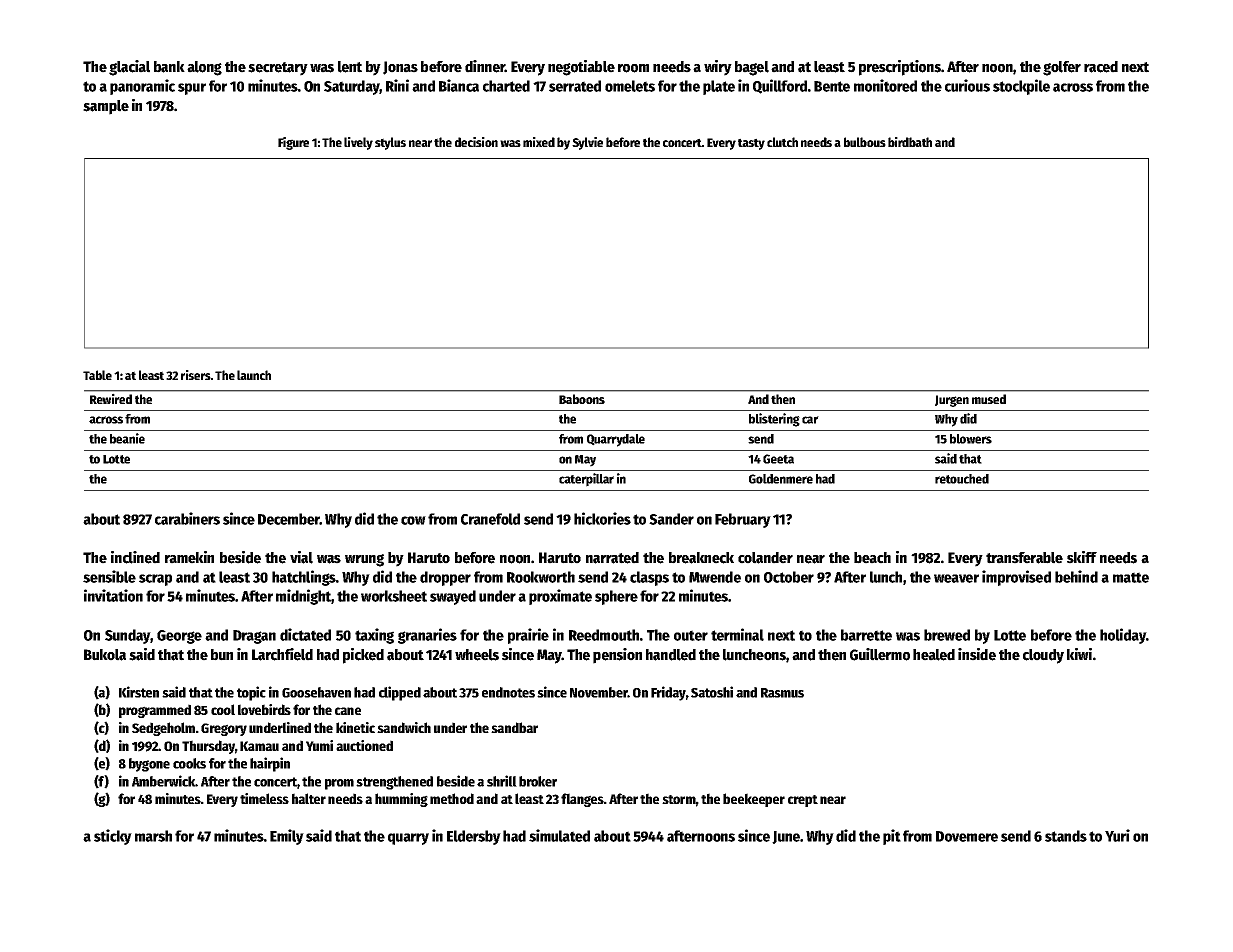  I want to click on bagel, so click(752, 68).
